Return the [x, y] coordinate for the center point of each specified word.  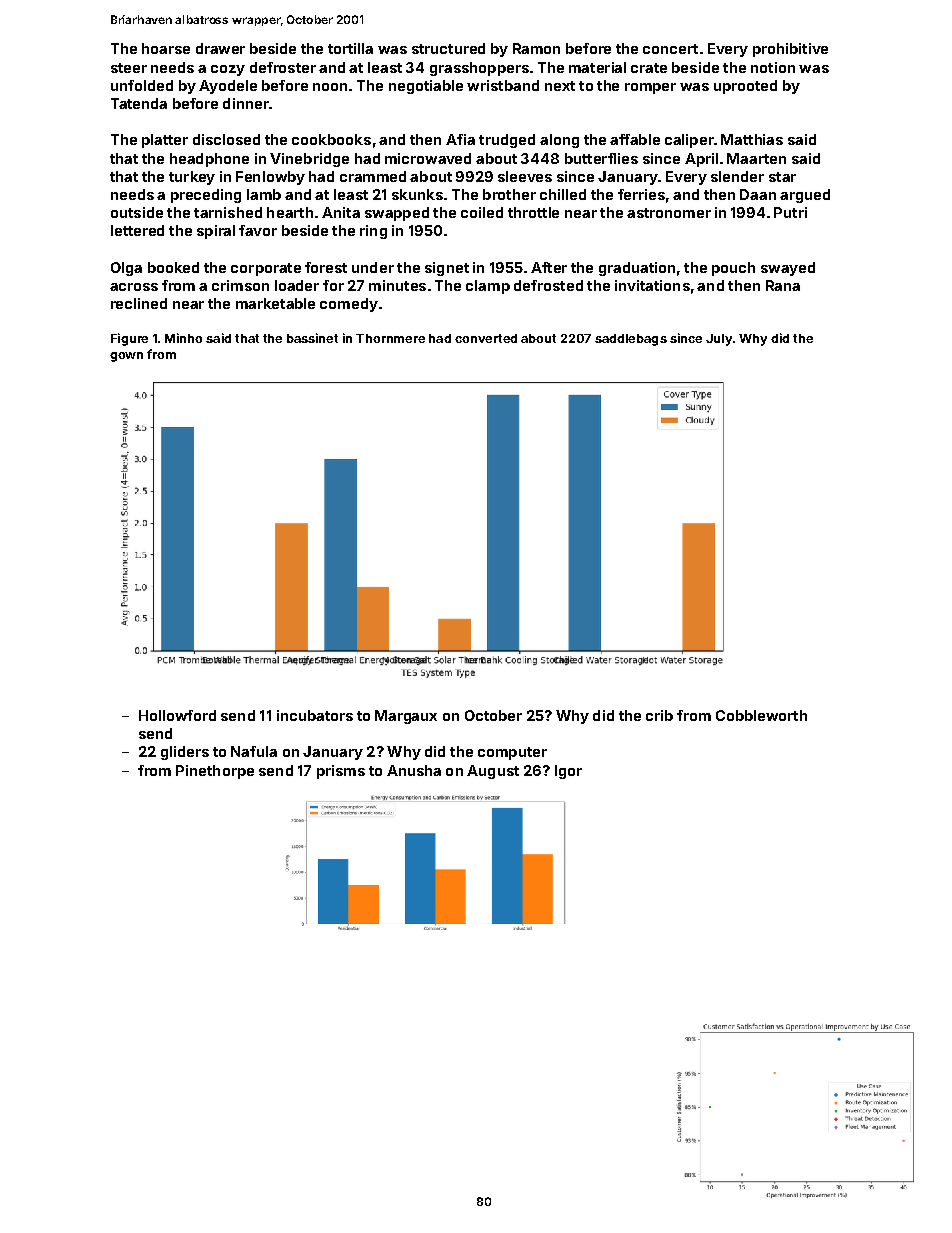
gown [126, 357]
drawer [220, 48]
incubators [315, 715]
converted [486, 338]
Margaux [406, 717]
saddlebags [631, 340]
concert [670, 49]
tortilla [350, 48]
